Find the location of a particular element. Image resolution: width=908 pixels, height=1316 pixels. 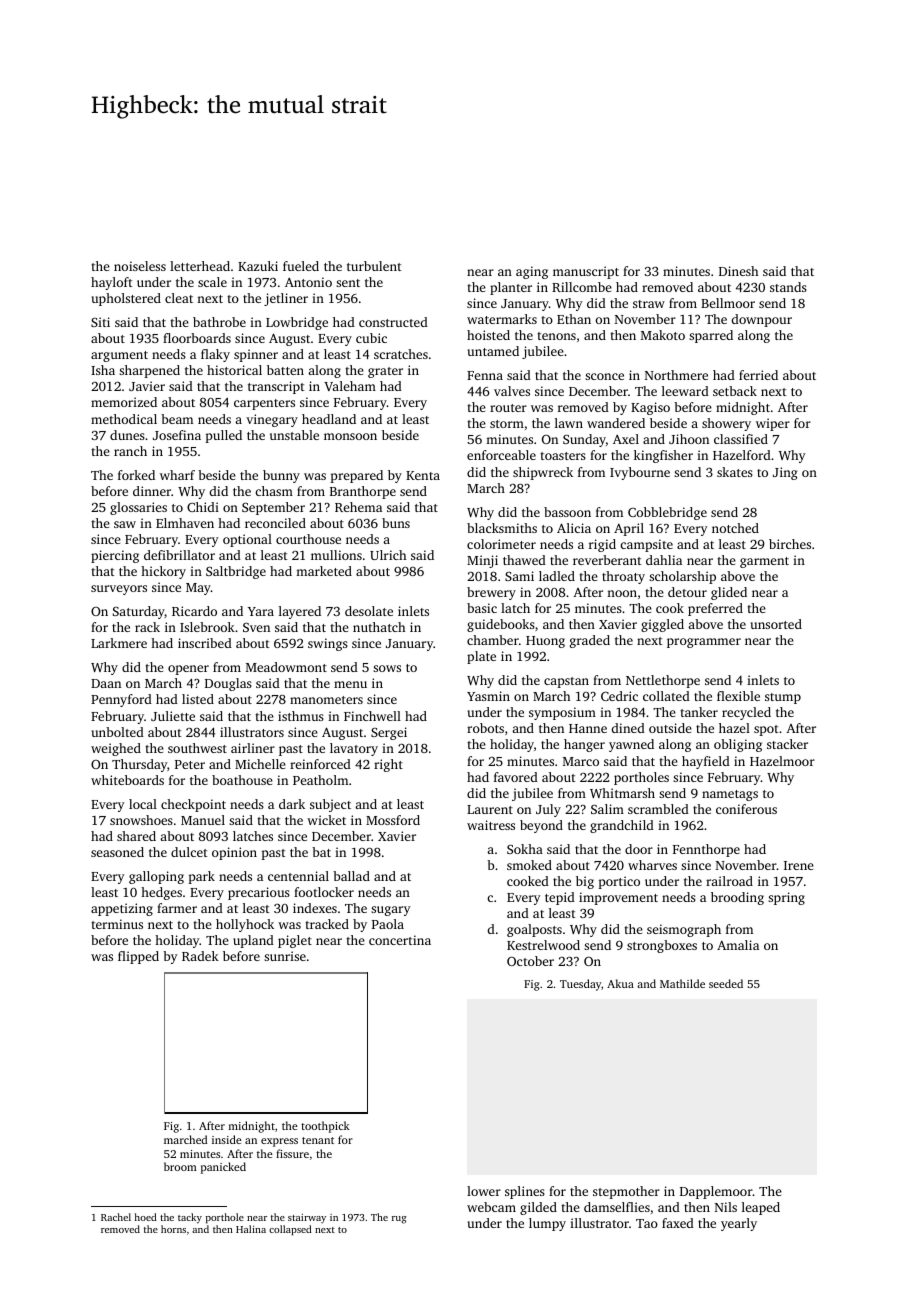

Cedric is located at coordinates (619, 696).
